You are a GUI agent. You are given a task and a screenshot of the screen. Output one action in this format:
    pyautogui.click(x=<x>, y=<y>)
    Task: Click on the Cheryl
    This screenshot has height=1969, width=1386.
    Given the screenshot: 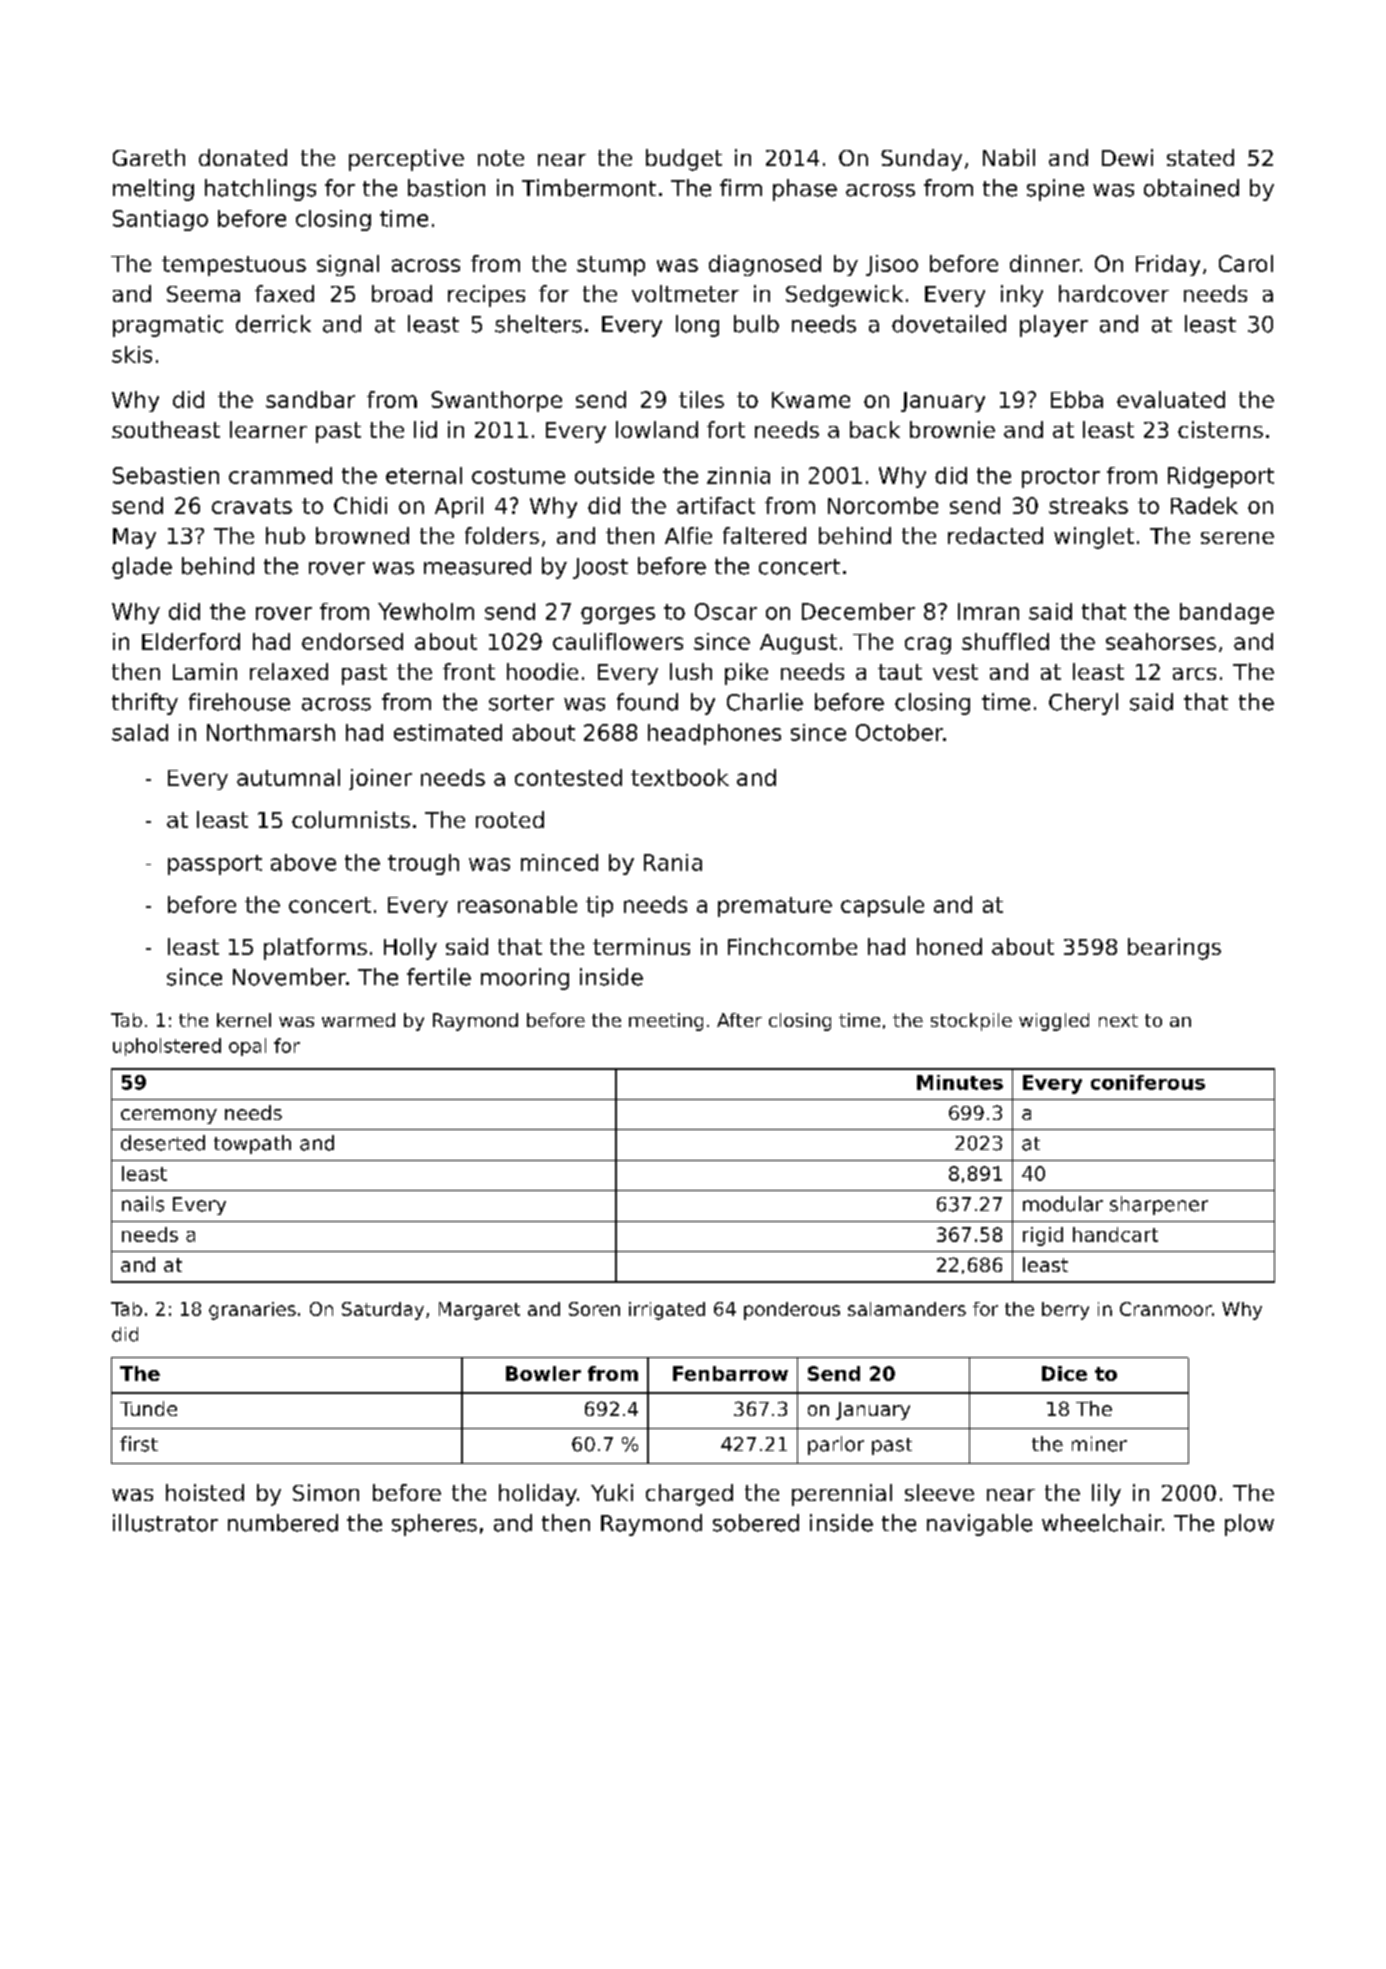 What is the action you would take?
    pyautogui.click(x=1083, y=704)
